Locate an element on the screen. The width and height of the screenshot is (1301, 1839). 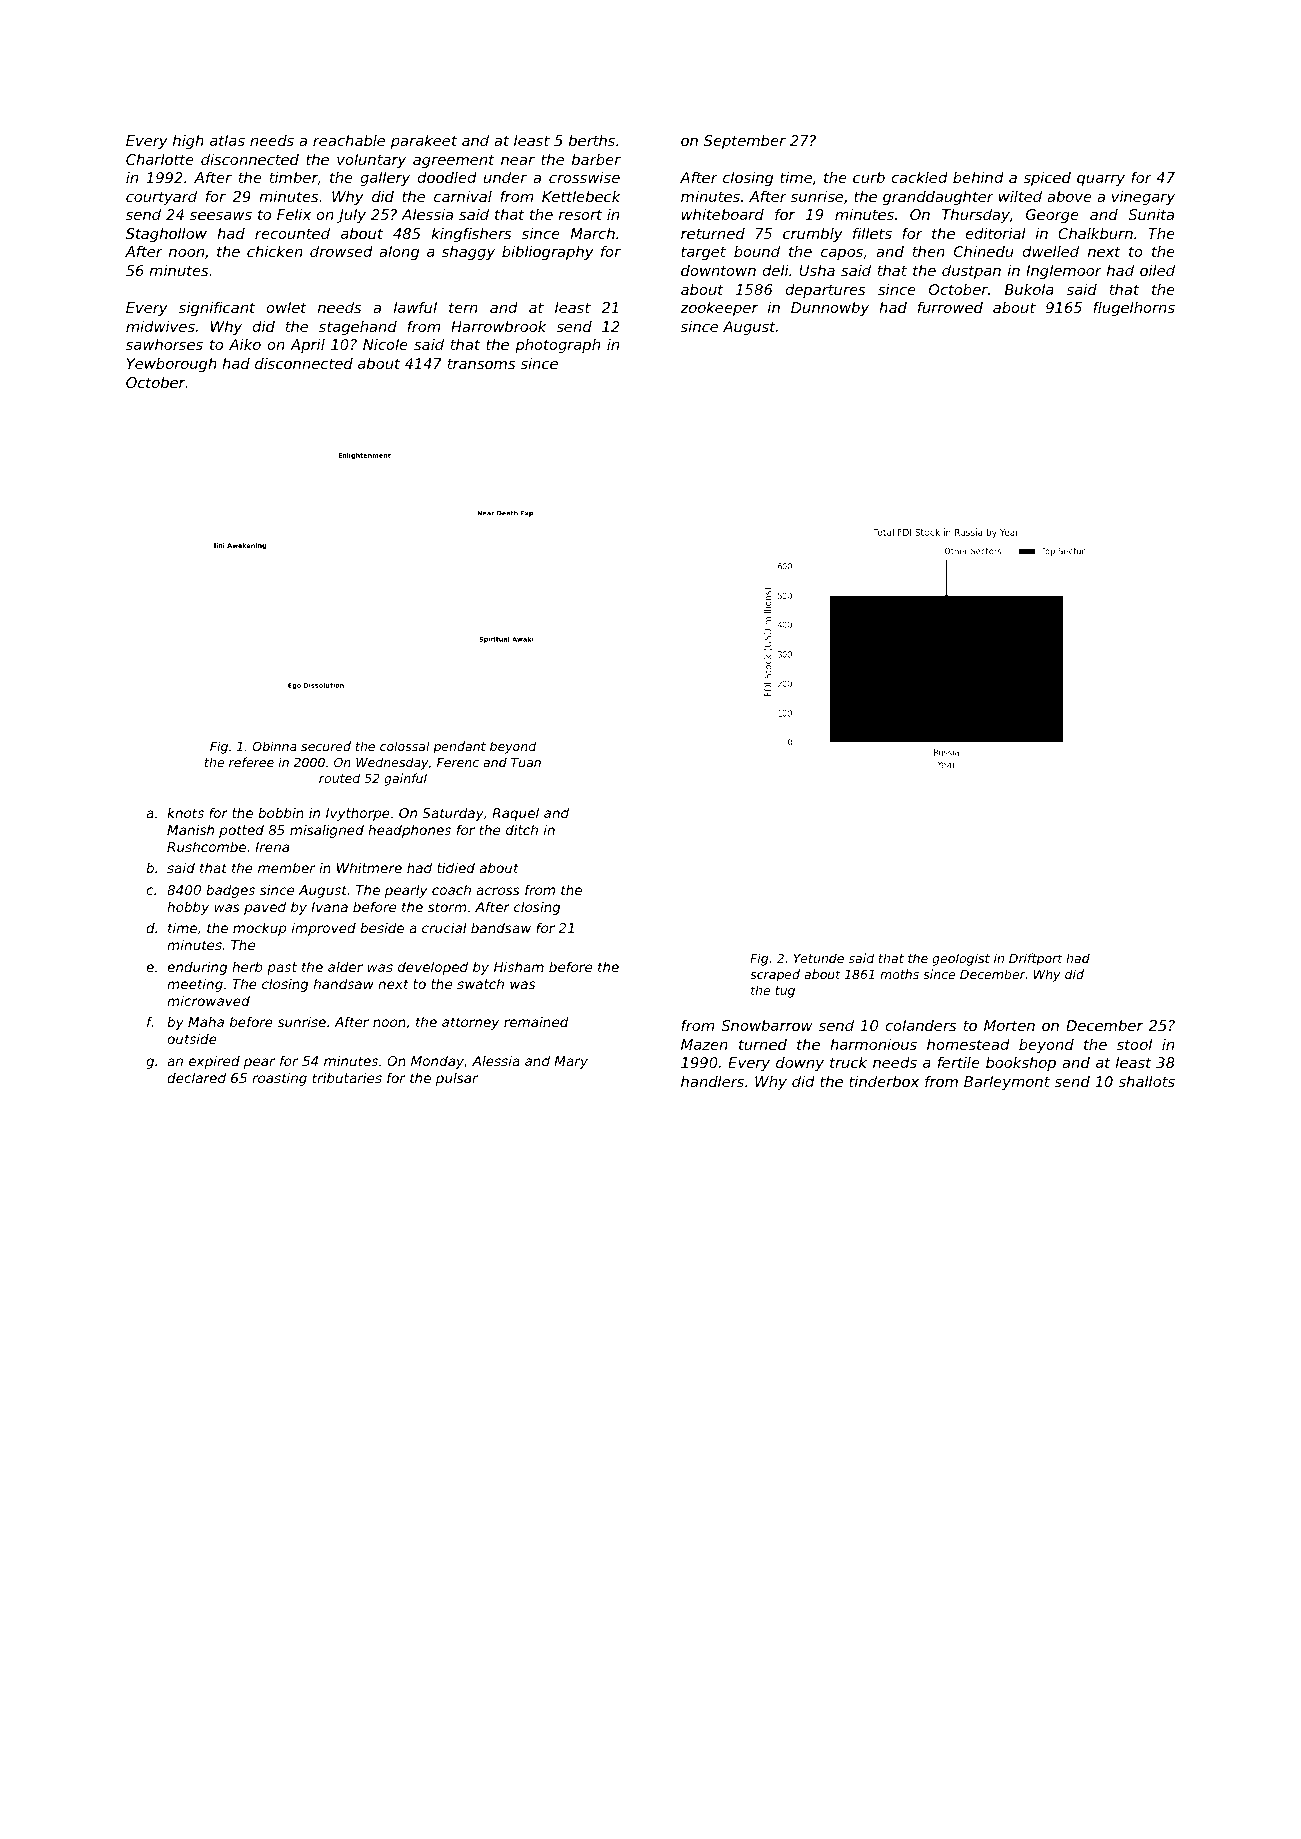
furrowed is located at coordinates (950, 307).
